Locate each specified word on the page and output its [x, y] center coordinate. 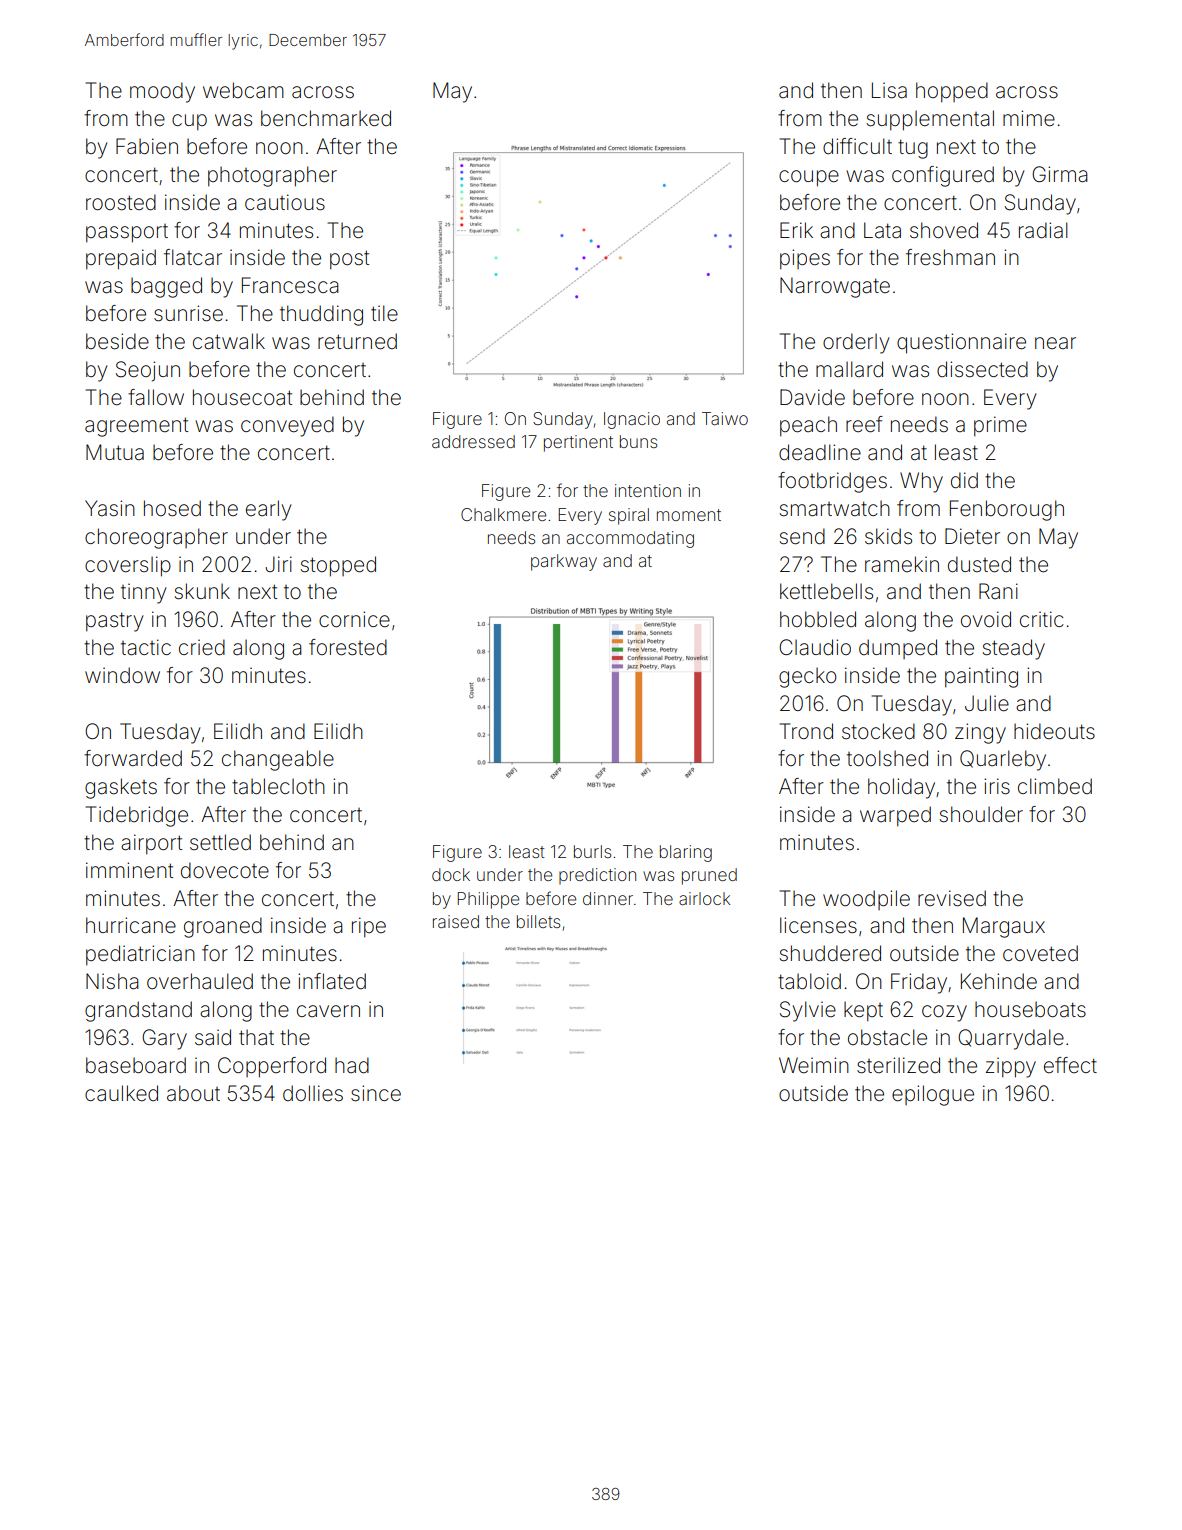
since [376, 1093]
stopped [338, 566]
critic [1042, 619]
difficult [857, 146]
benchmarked [326, 118]
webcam [243, 90]
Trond [806, 731]
